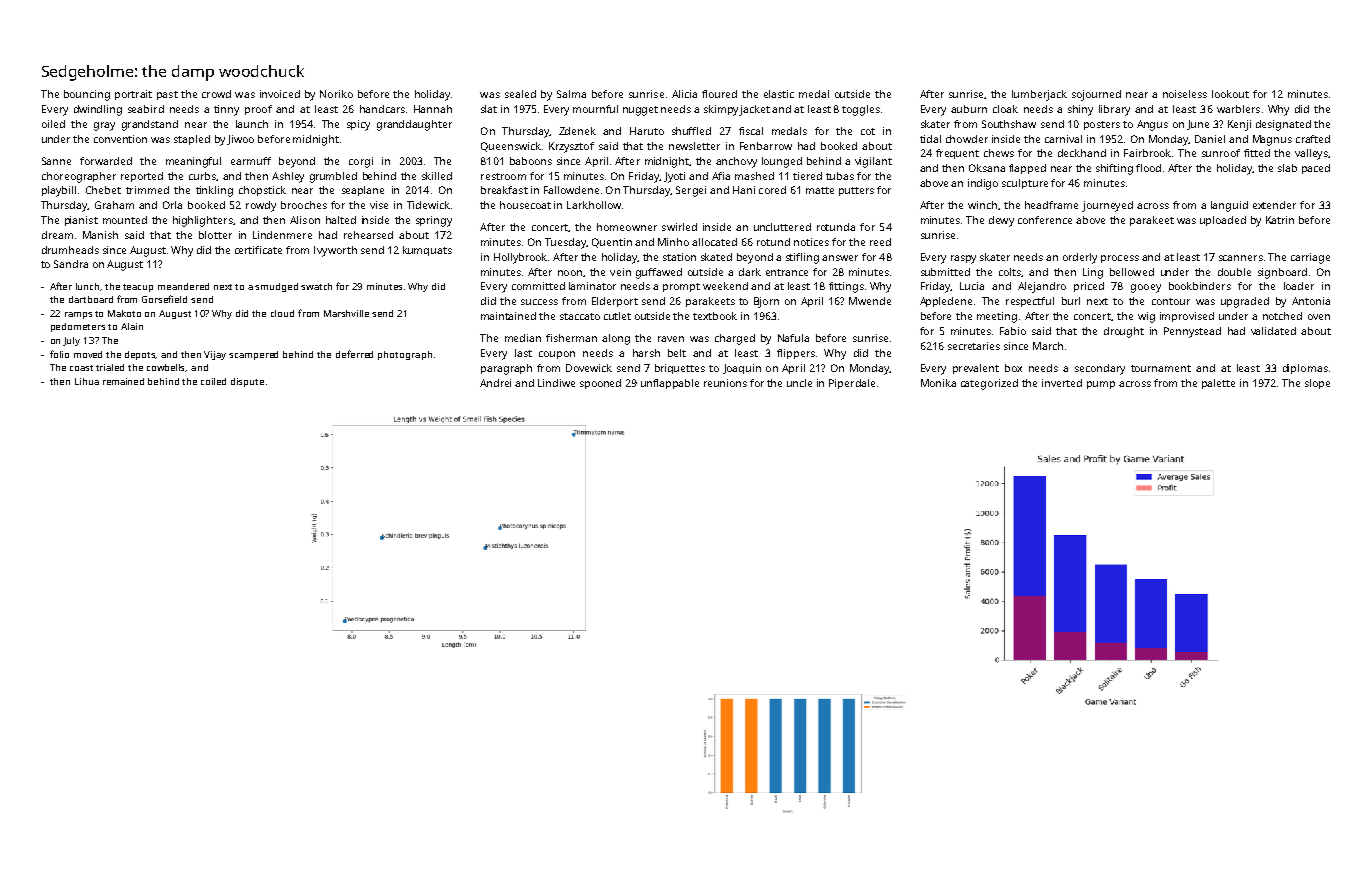 The image size is (1372, 887). I want to click on raven, so click(671, 339).
